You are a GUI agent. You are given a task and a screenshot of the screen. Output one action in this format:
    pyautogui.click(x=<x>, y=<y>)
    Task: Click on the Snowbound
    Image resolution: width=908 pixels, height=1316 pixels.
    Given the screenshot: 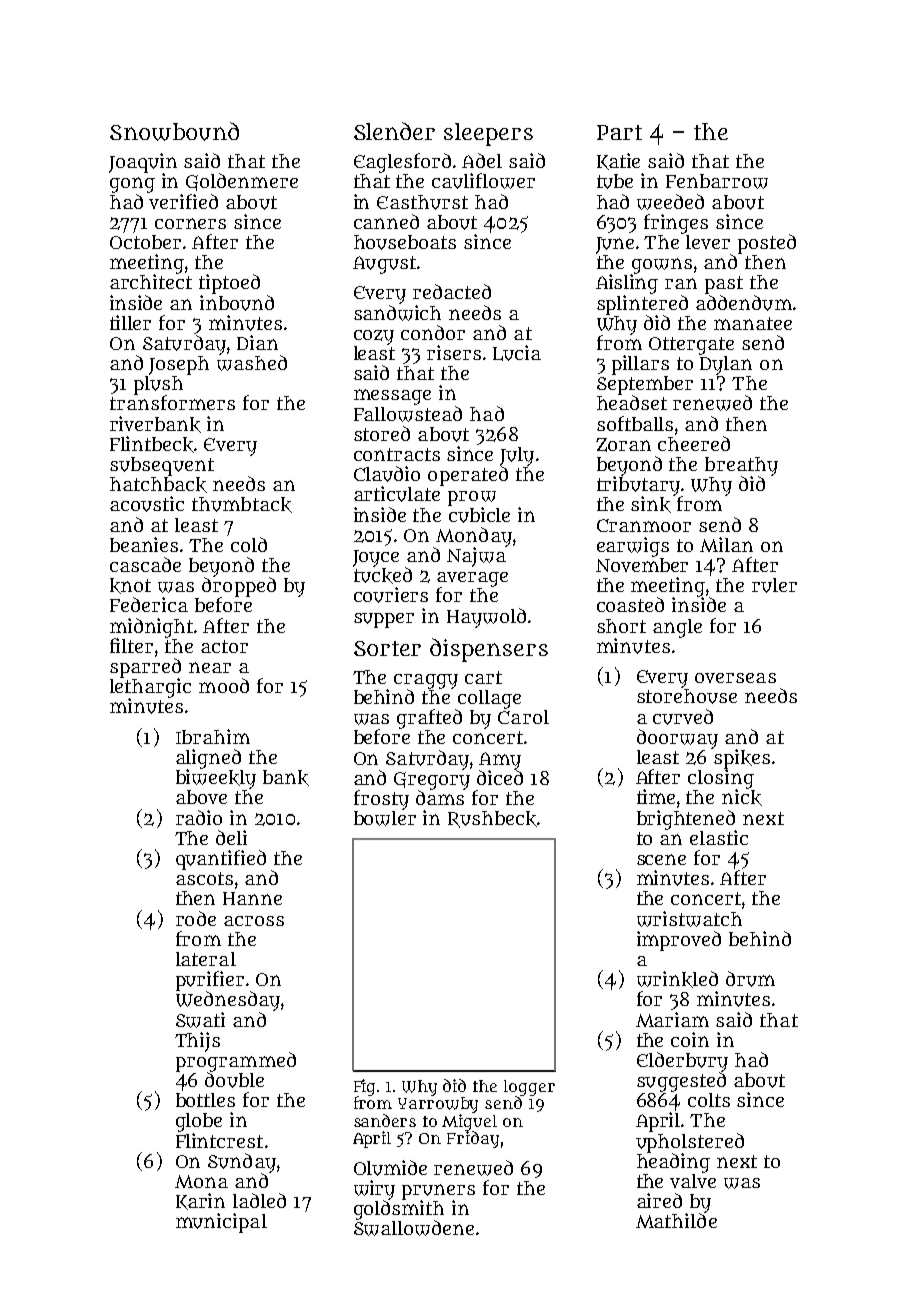 What is the action you would take?
    pyautogui.click(x=174, y=131)
